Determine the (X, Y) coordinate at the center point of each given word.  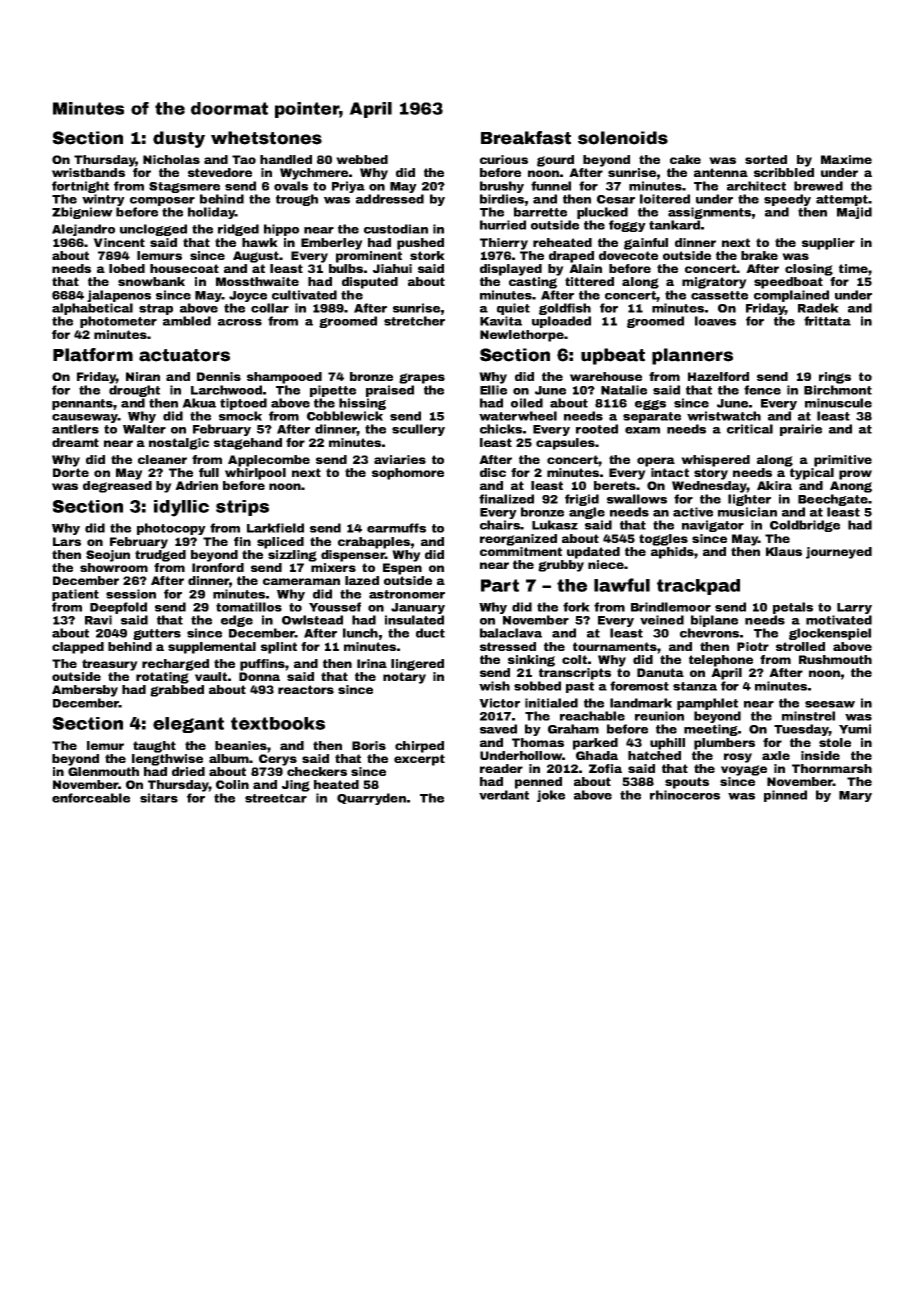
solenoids (623, 138)
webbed (362, 159)
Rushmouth (835, 659)
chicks (501, 429)
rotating (162, 678)
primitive (843, 461)
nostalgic (179, 444)
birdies (502, 199)
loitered (665, 199)
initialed (551, 703)
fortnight (80, 187)
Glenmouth (103, 771)
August (256, 257)
